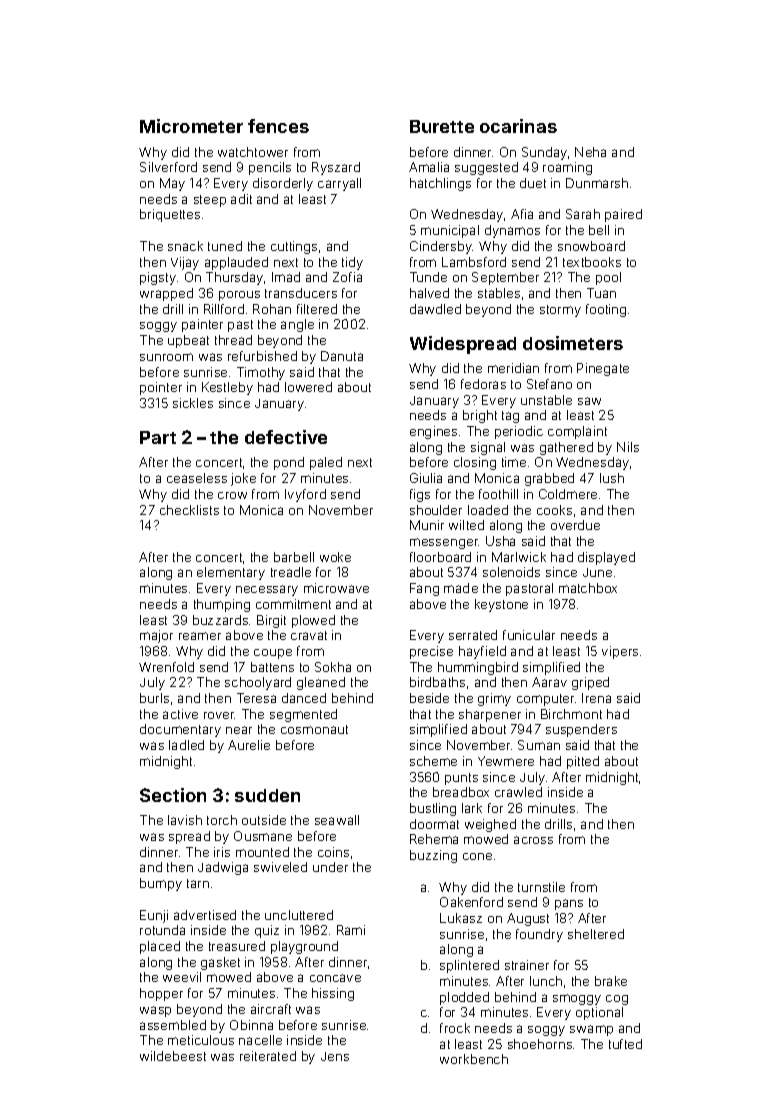 This page has width=784, height=1112. What do you see at coordinates (437, 682) in the page?
I see `birdbaths` at bounding box center [437, 682].
